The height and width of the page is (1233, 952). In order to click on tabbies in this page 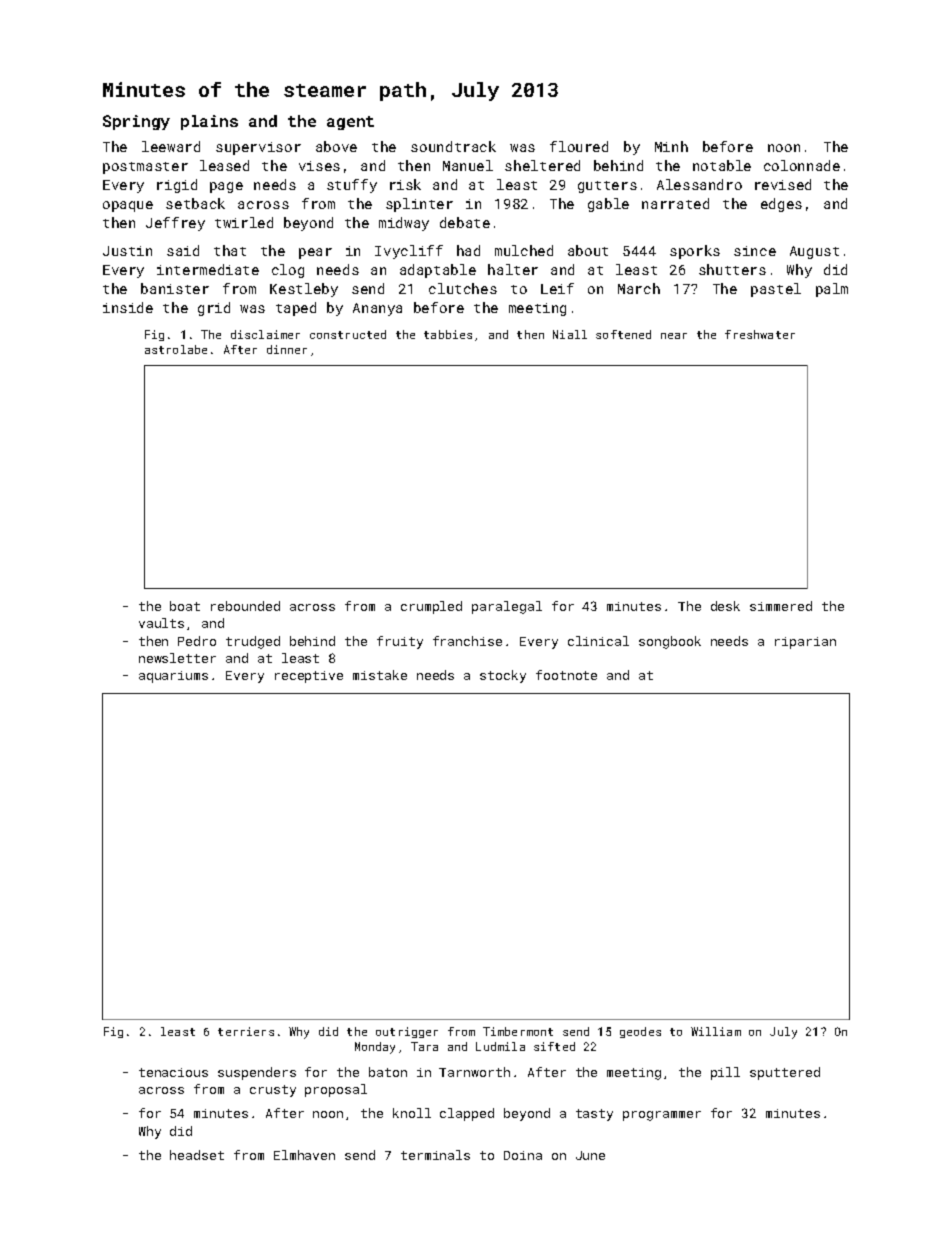, I will do `click(448, 334)`.
